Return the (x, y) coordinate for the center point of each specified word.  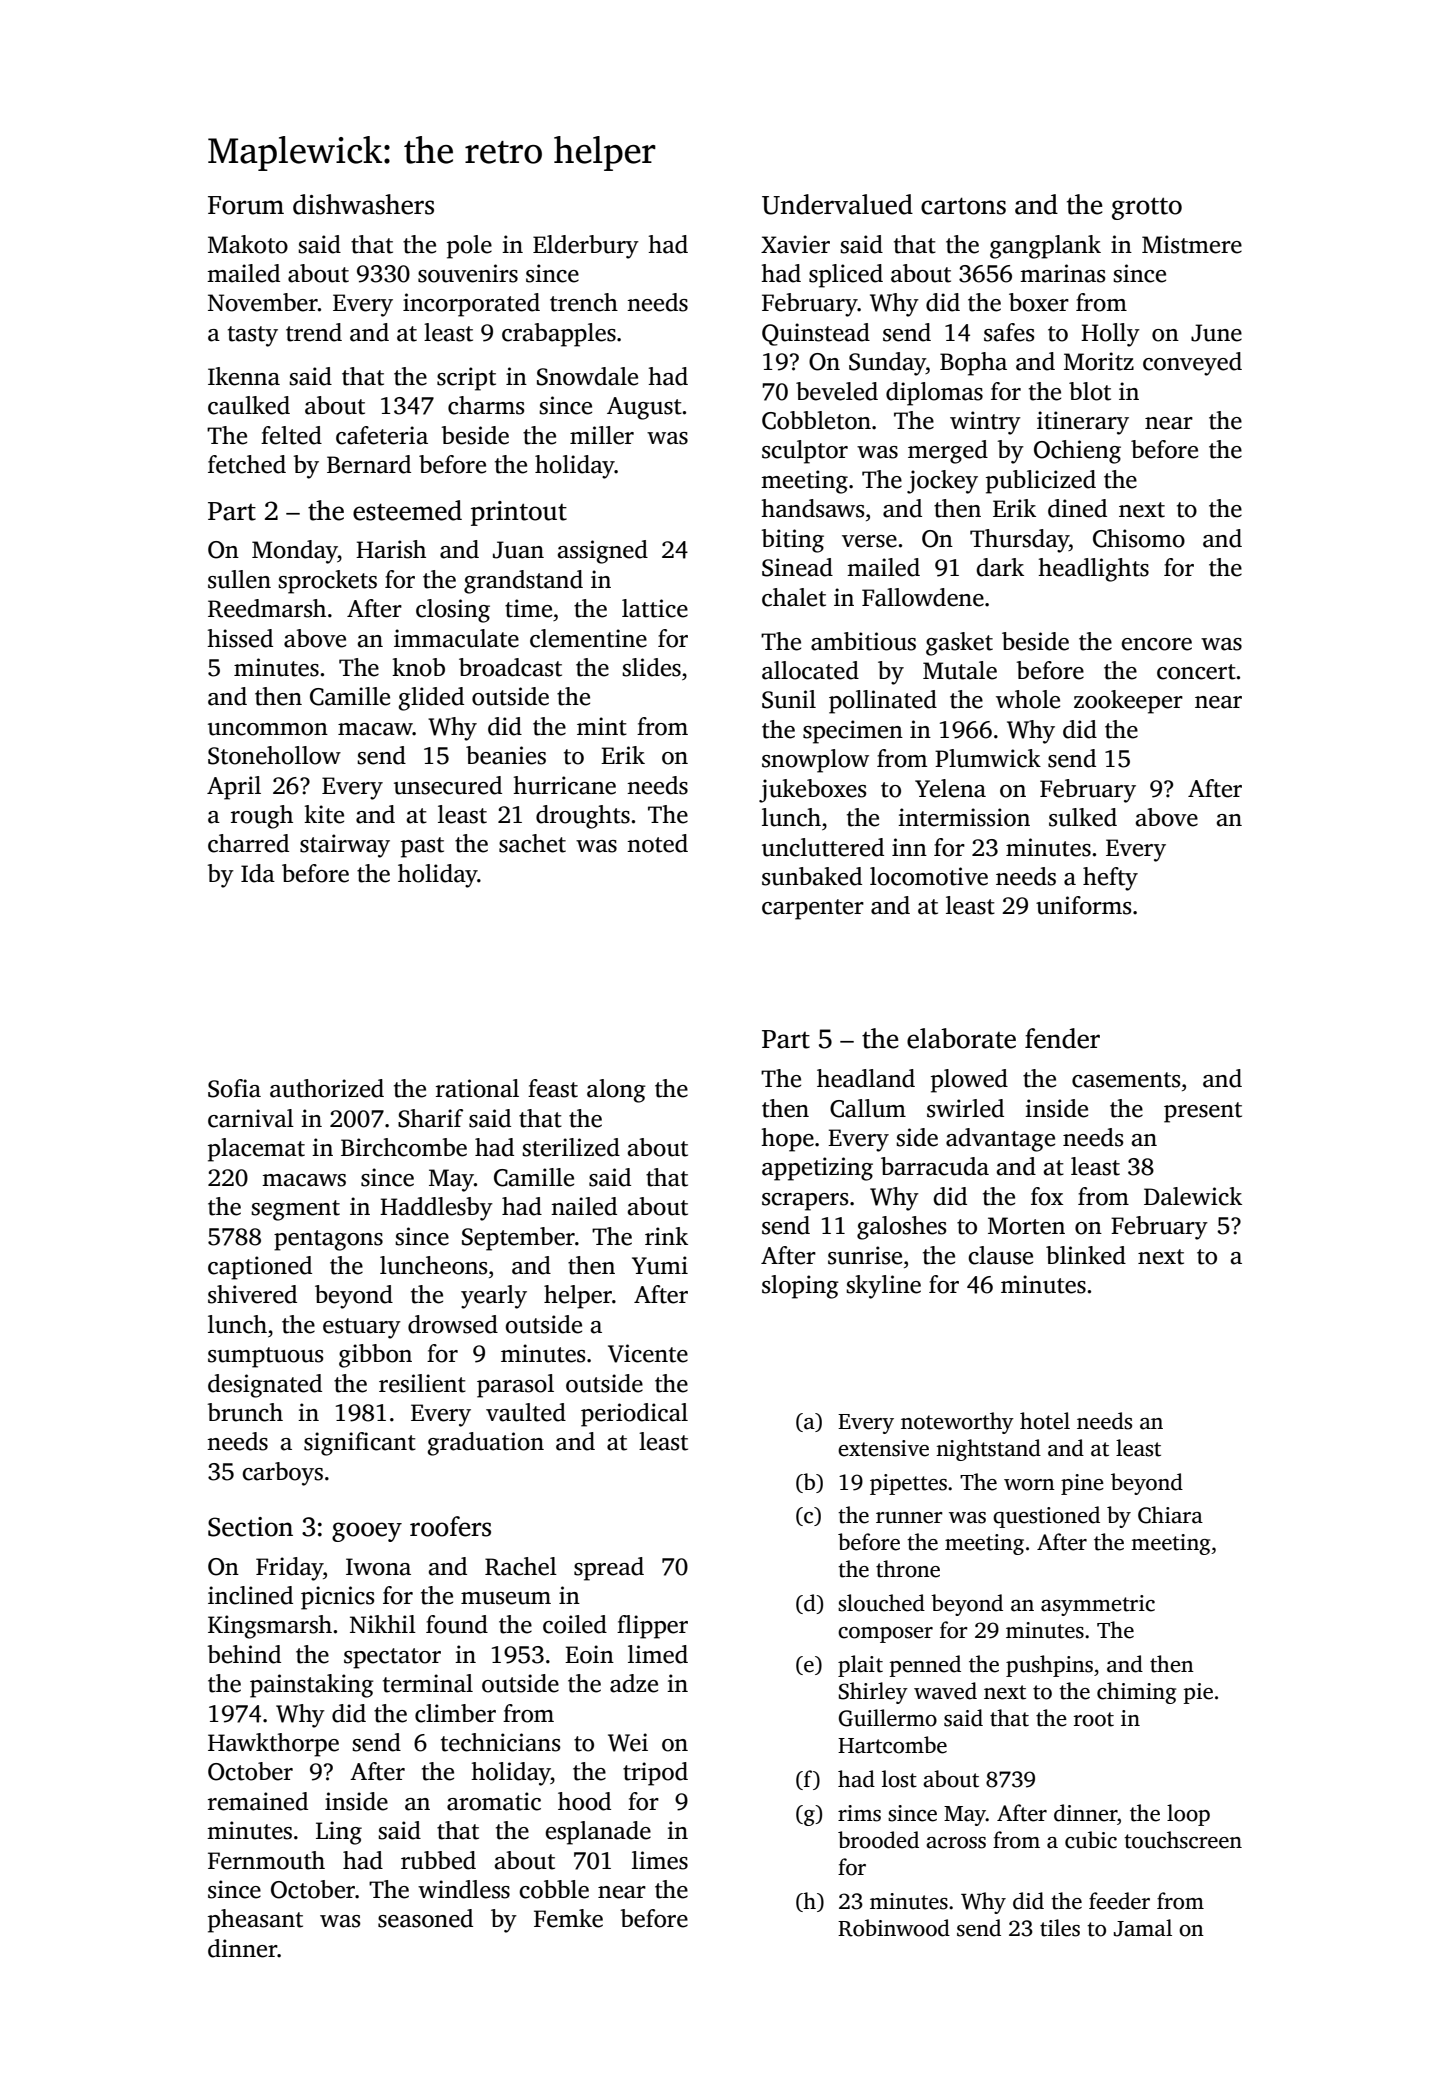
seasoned (425, 1918)
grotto (1147, 208)
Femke (568, 1918)
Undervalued (837, 204)
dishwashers (363, 204)
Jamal (1143, 1928)
